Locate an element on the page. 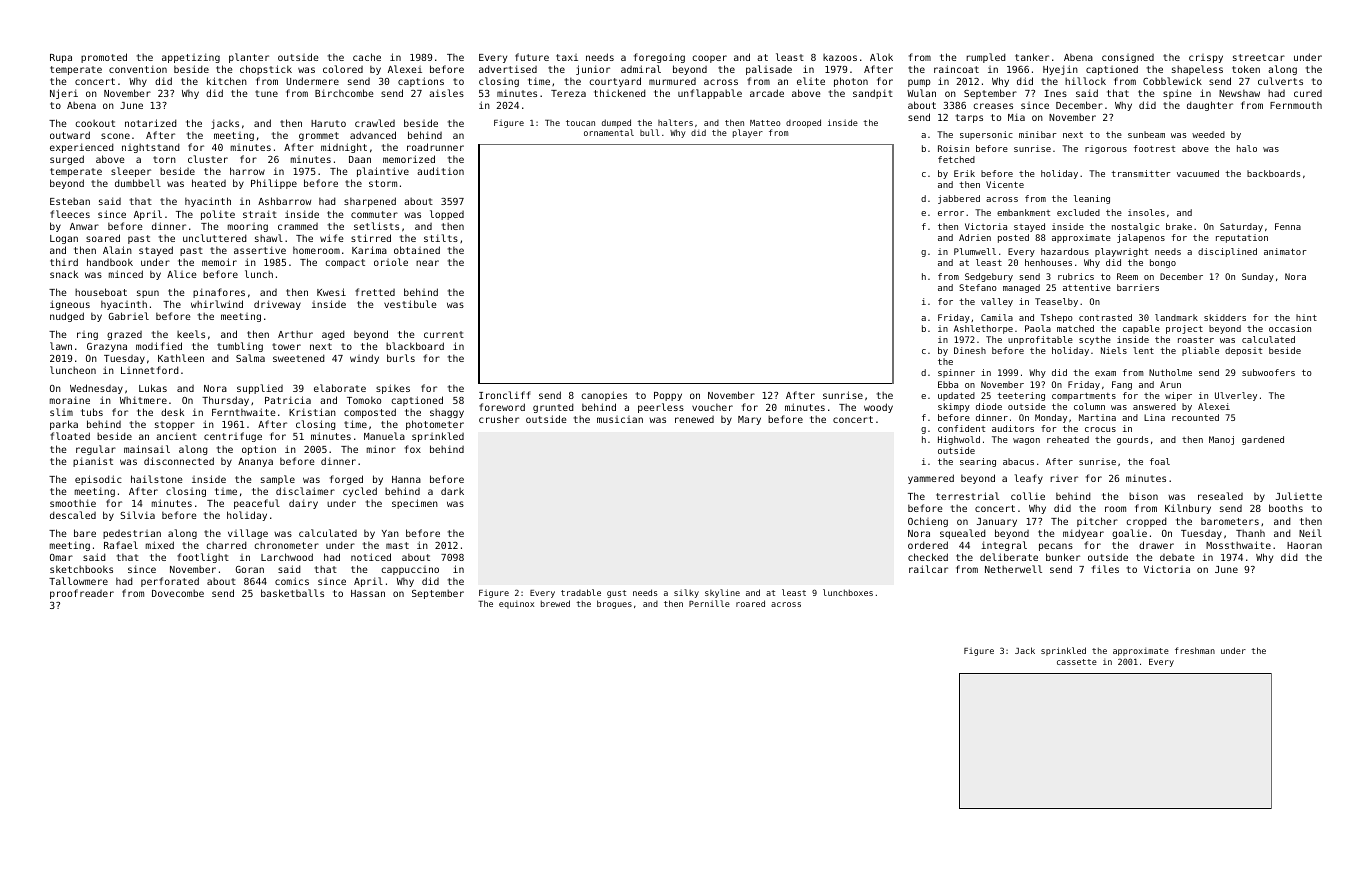 This page has width=1372, height=887. Manuela is located at coordinates (384, 436).
